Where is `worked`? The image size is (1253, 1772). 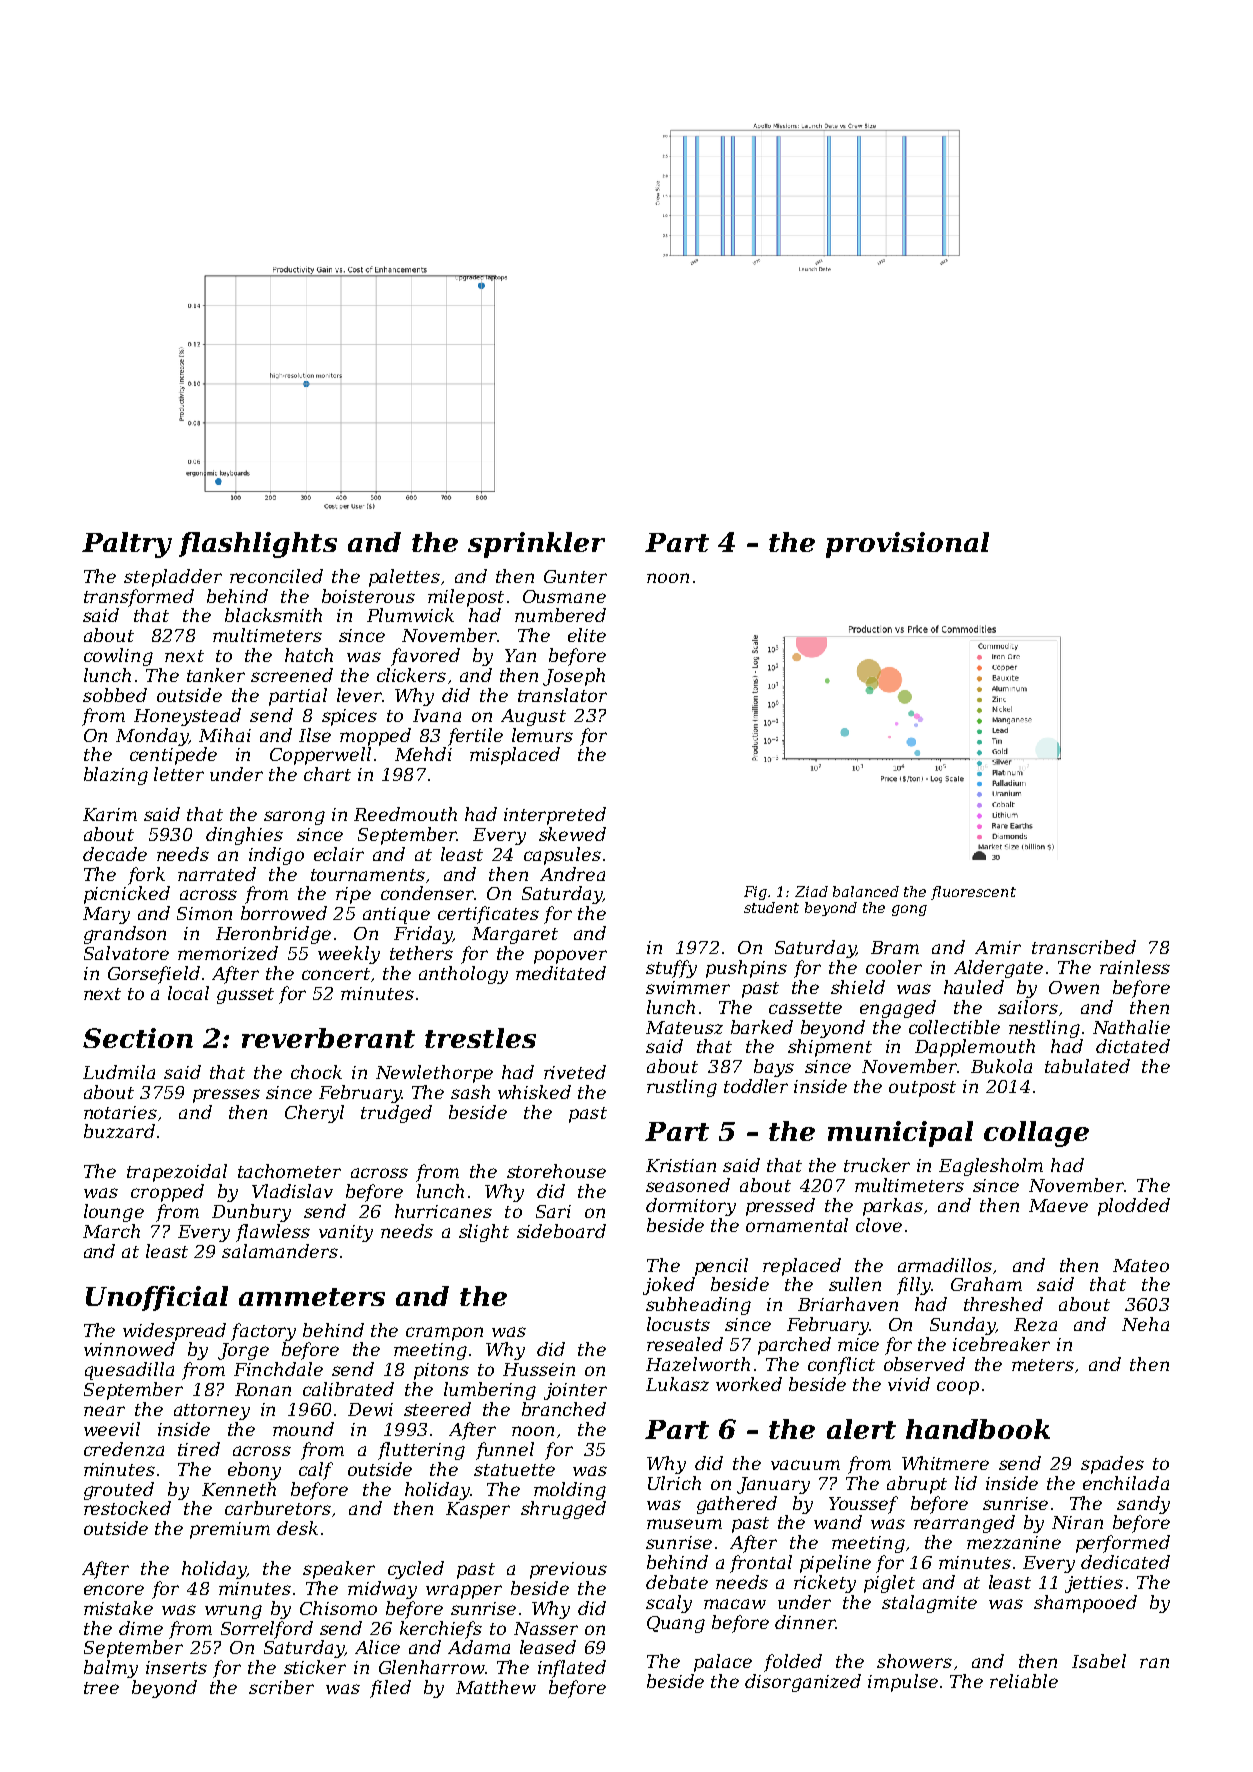
worked is located at coordinates (749, 1384).
